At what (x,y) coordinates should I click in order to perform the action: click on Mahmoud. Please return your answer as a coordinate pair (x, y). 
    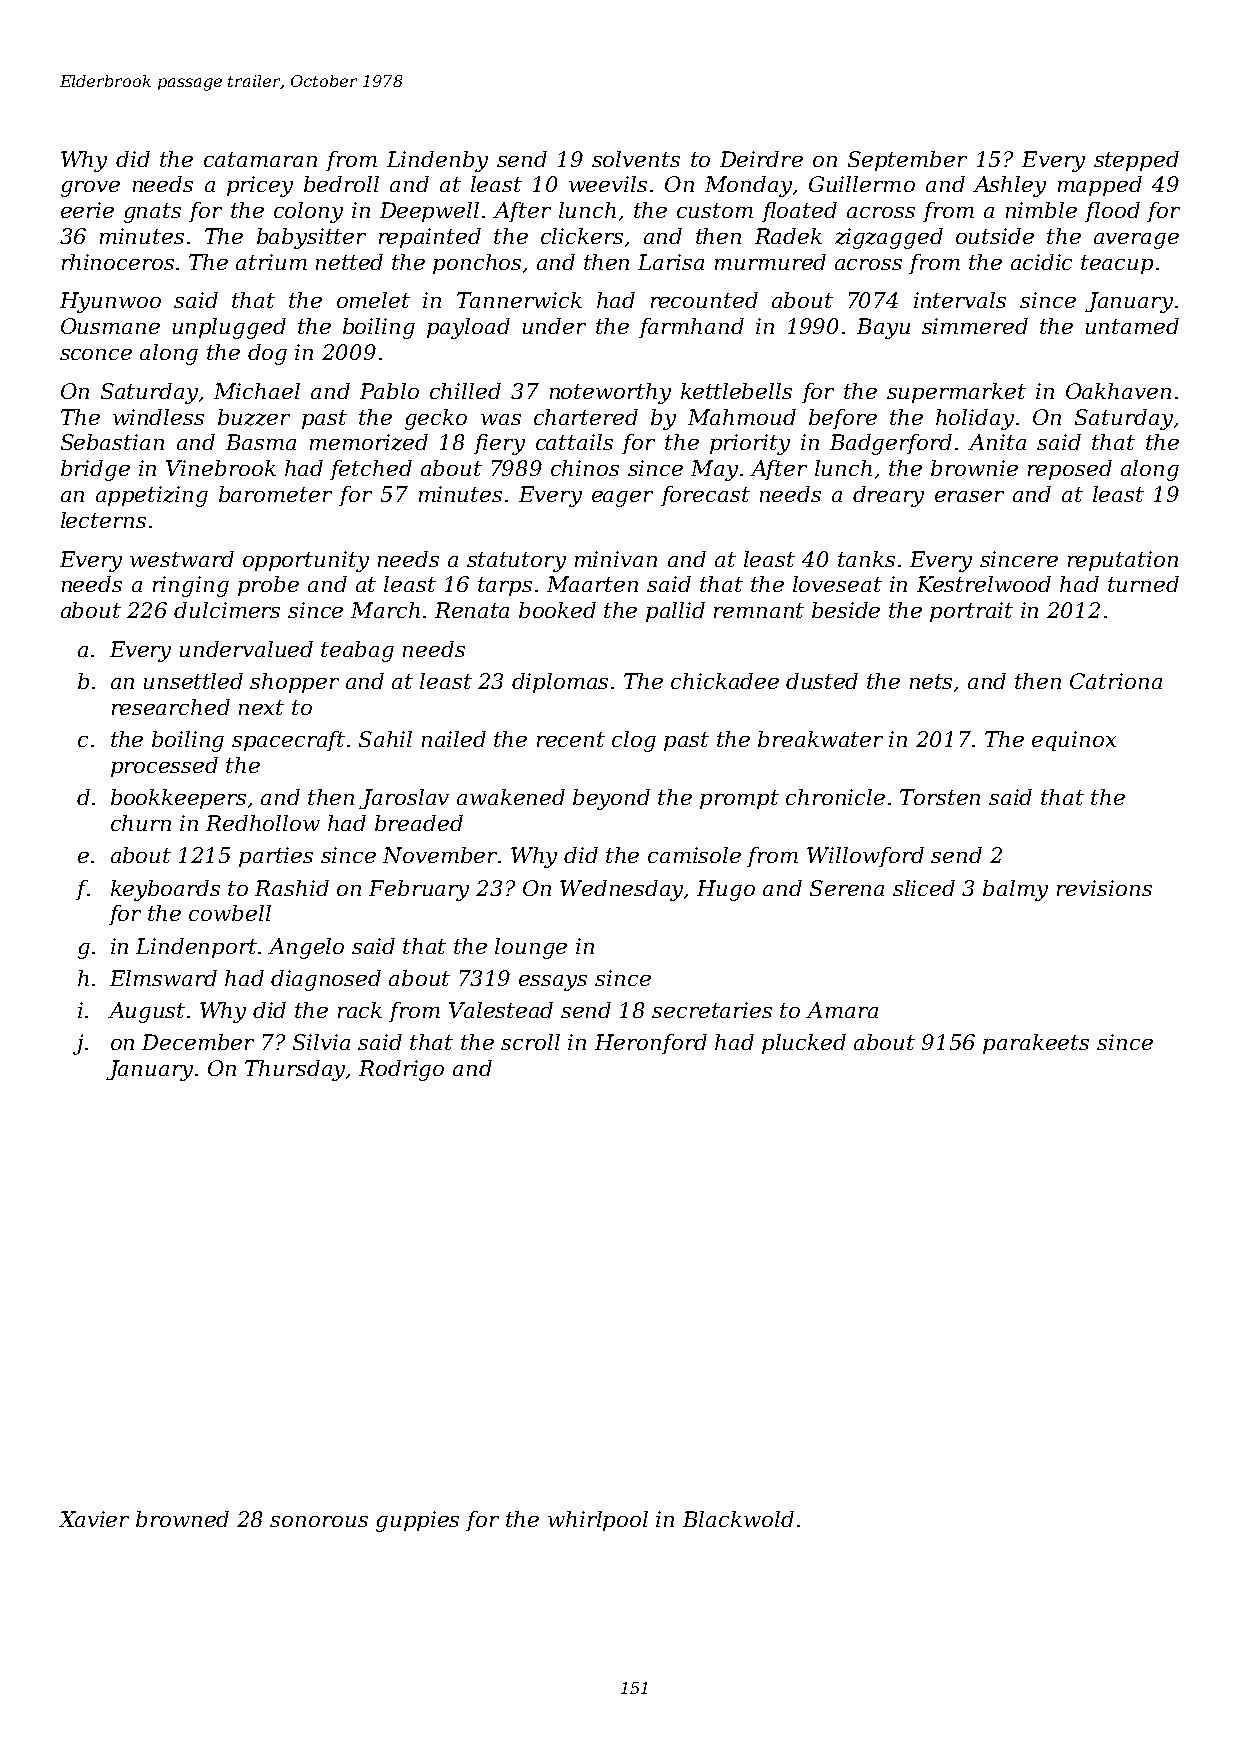
    Looking at the image, I should click on (742, 417).
